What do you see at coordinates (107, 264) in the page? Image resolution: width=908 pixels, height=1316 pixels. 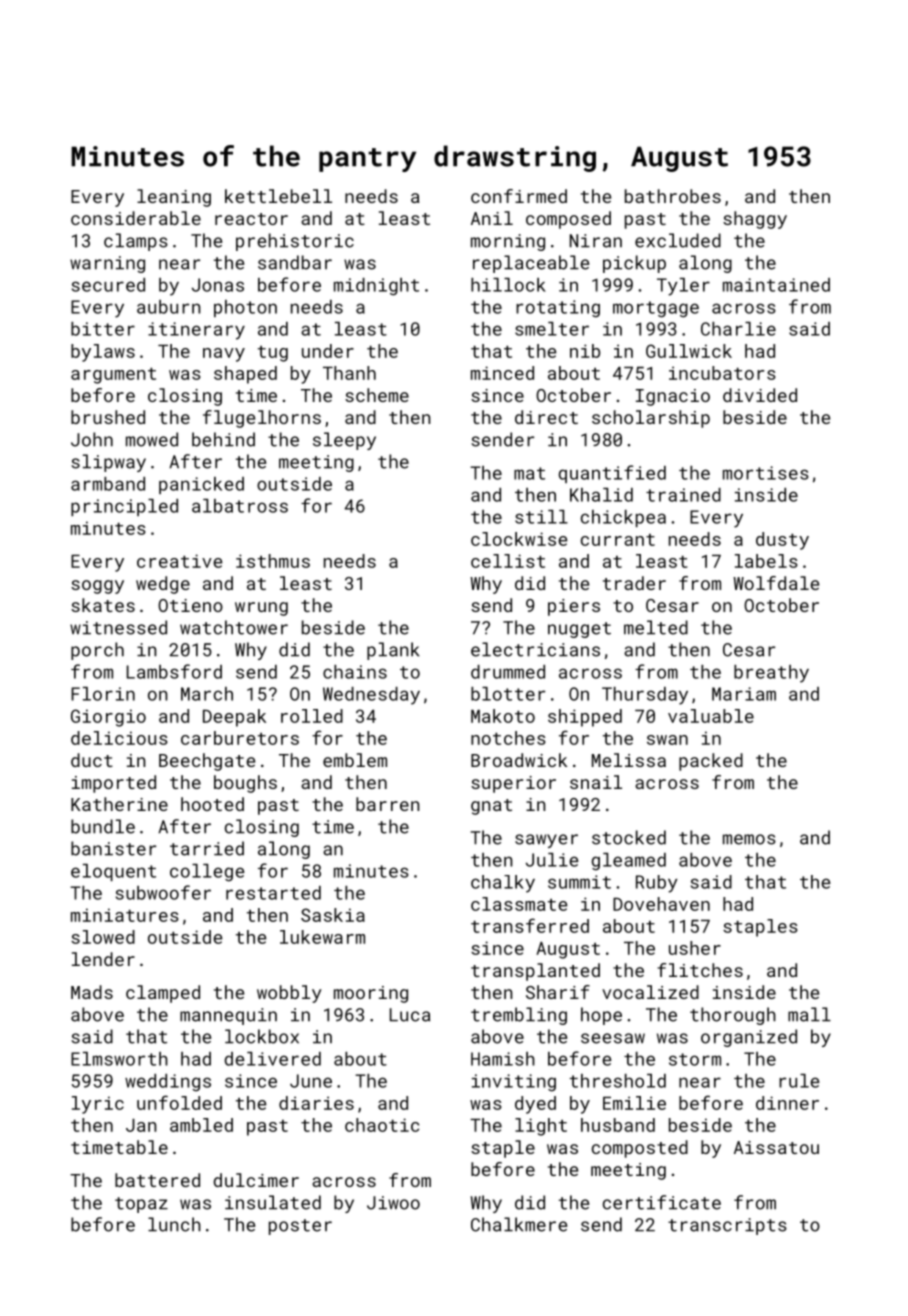 I see `warning` at bounding box center [107, 264].
